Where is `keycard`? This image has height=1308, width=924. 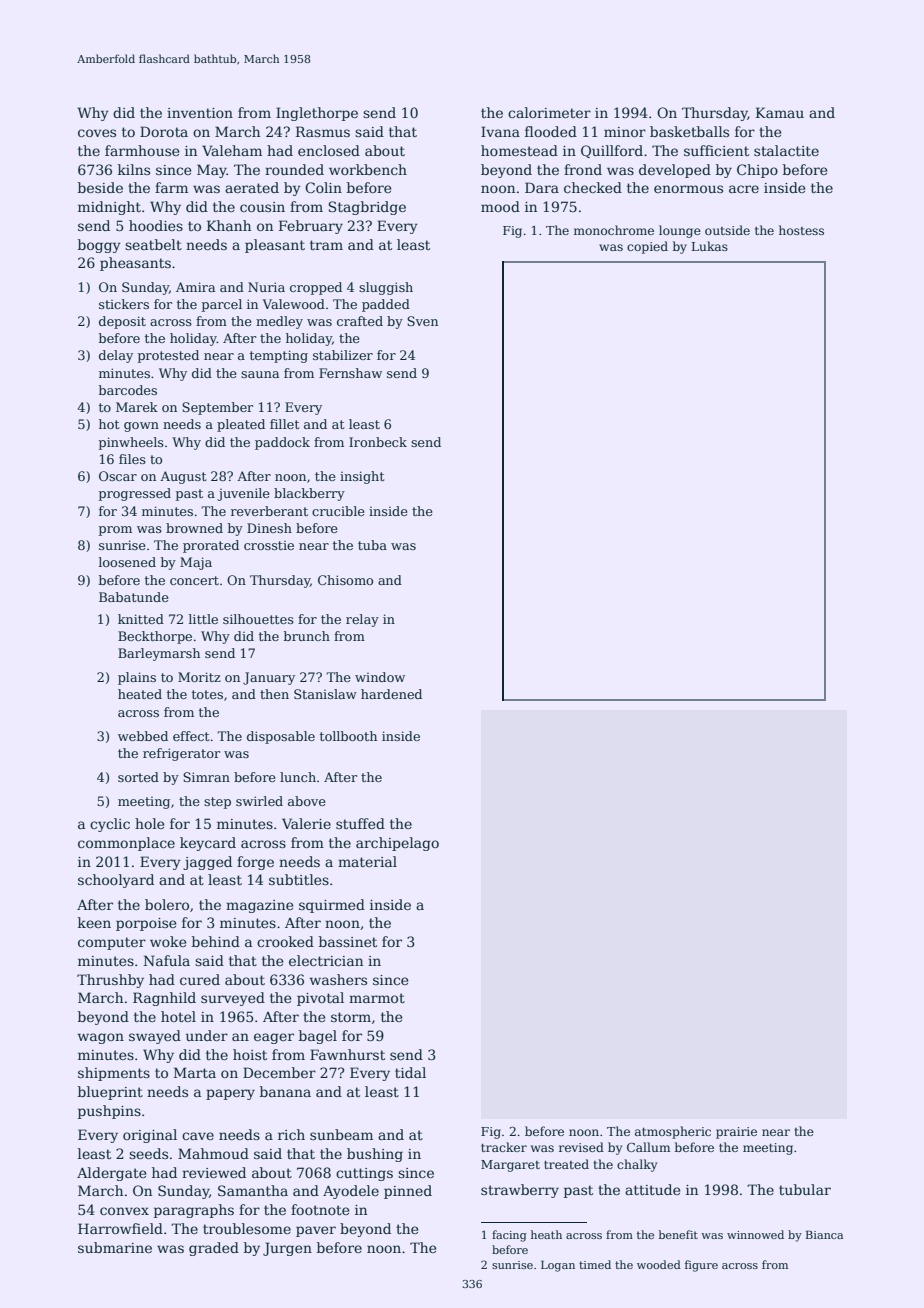
keycard is located at coordinates (208, 844).
